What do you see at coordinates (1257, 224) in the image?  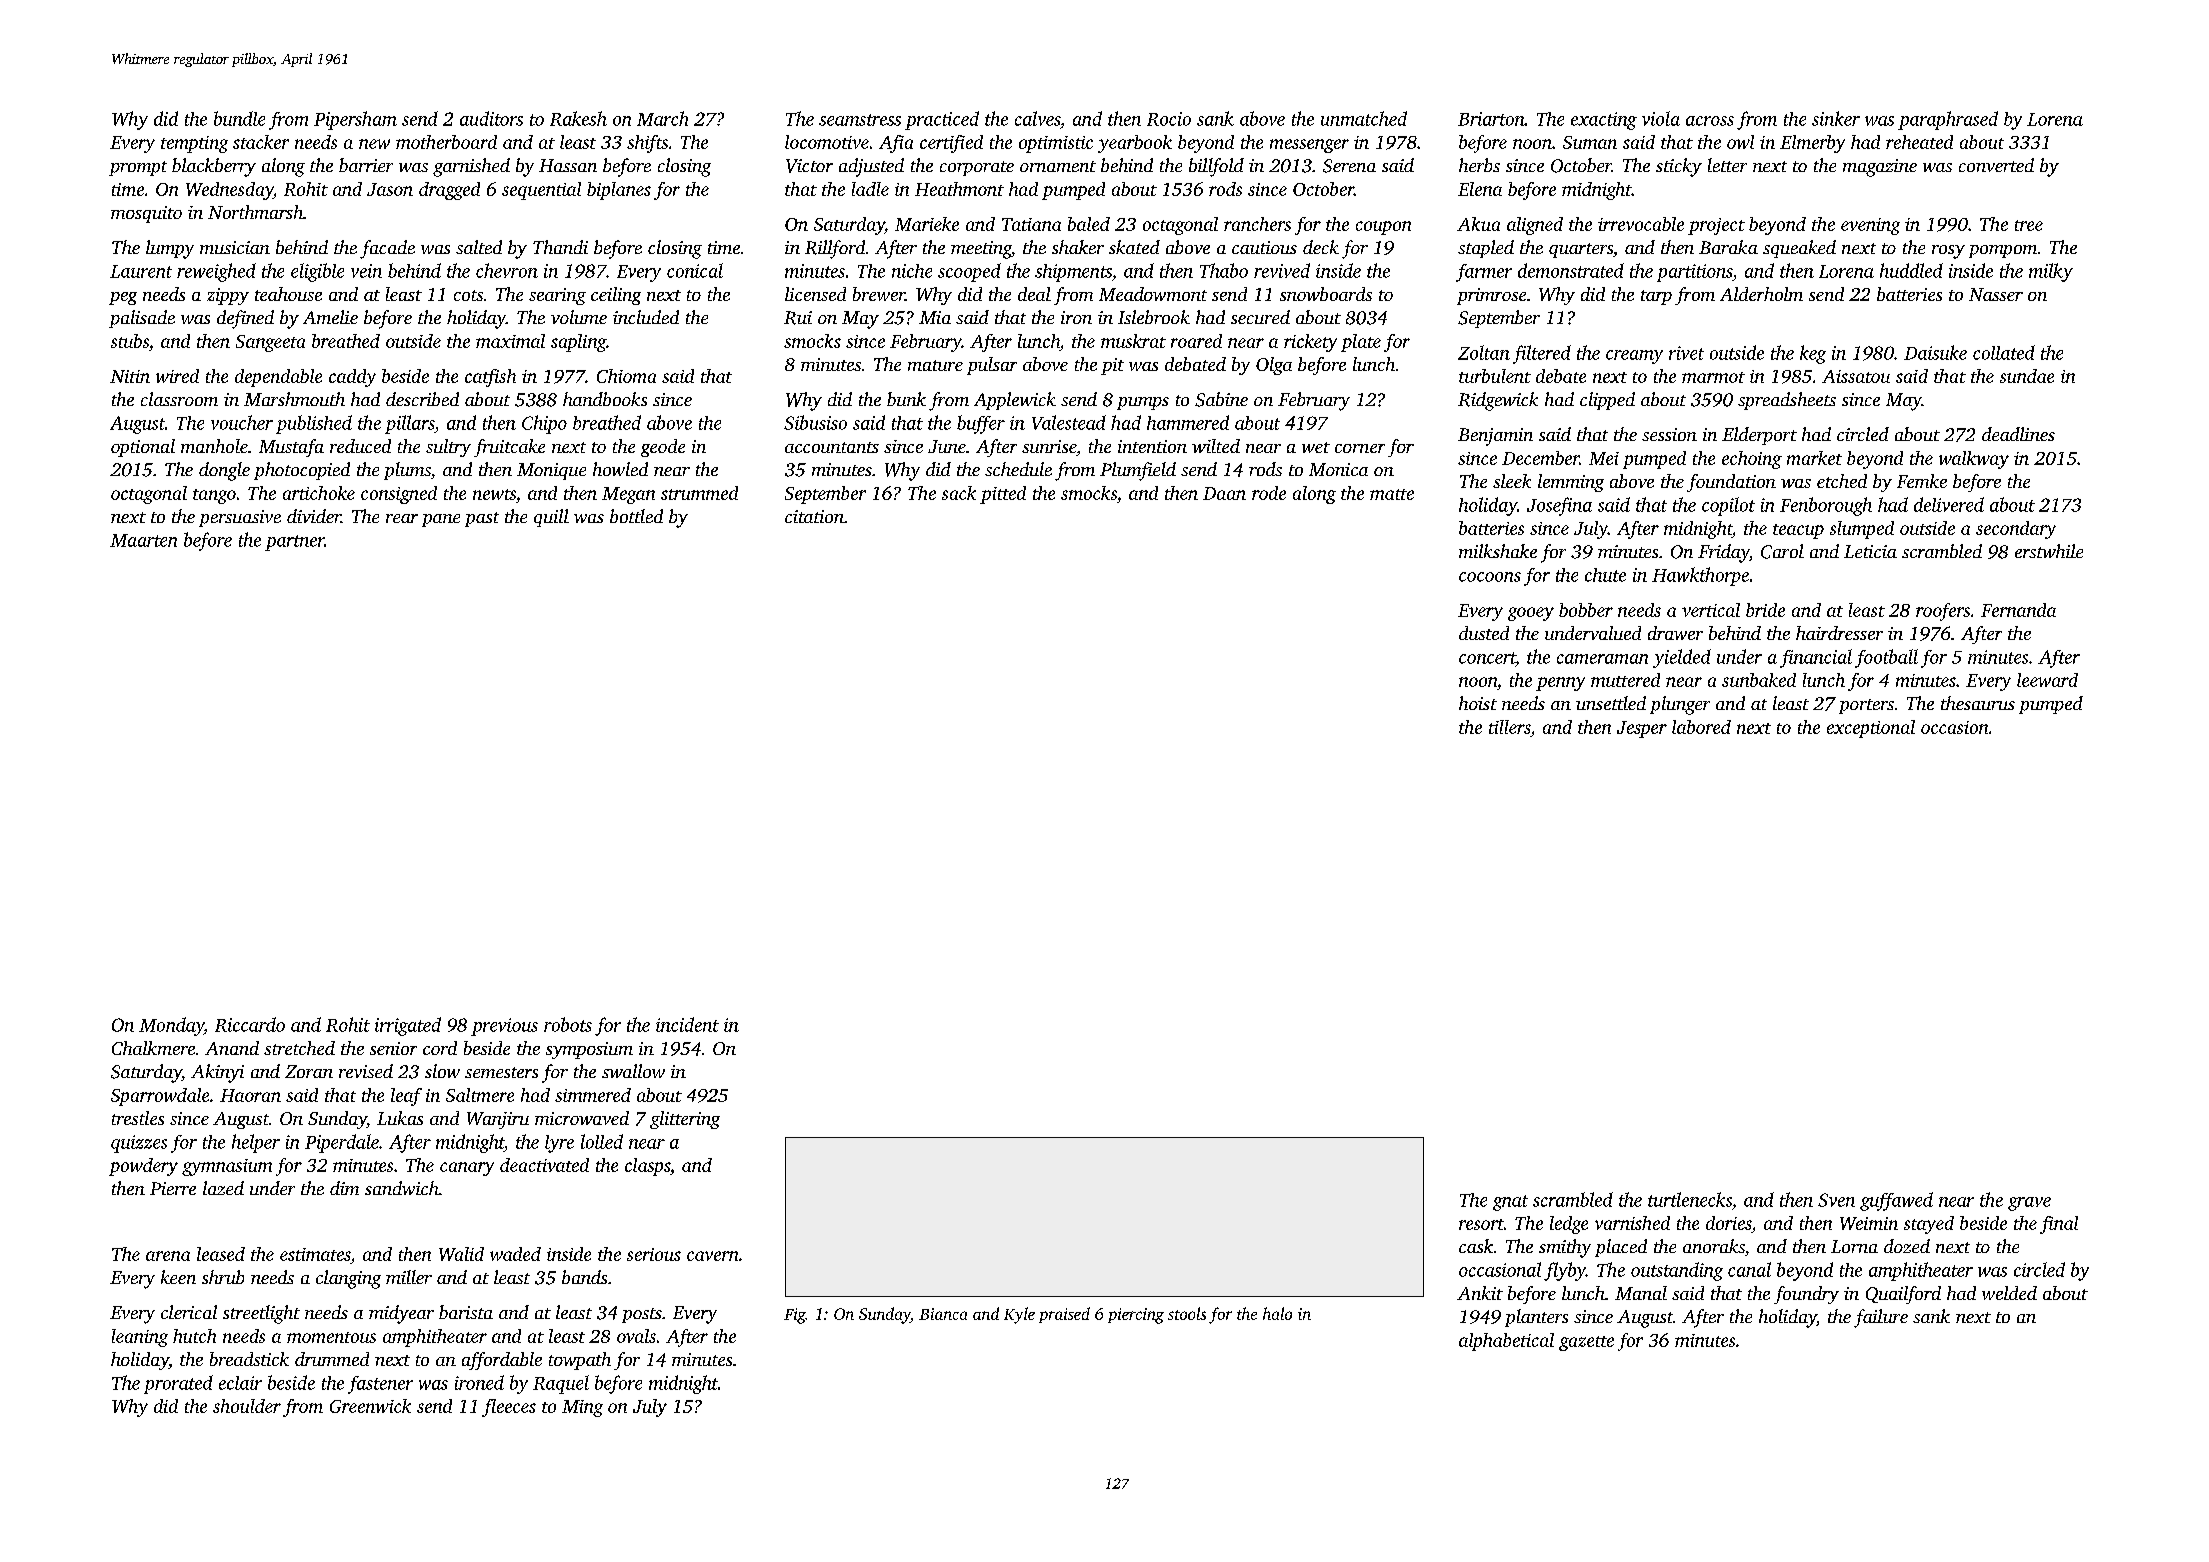 I see `ranchers` at bounding box center [1257, 224].
